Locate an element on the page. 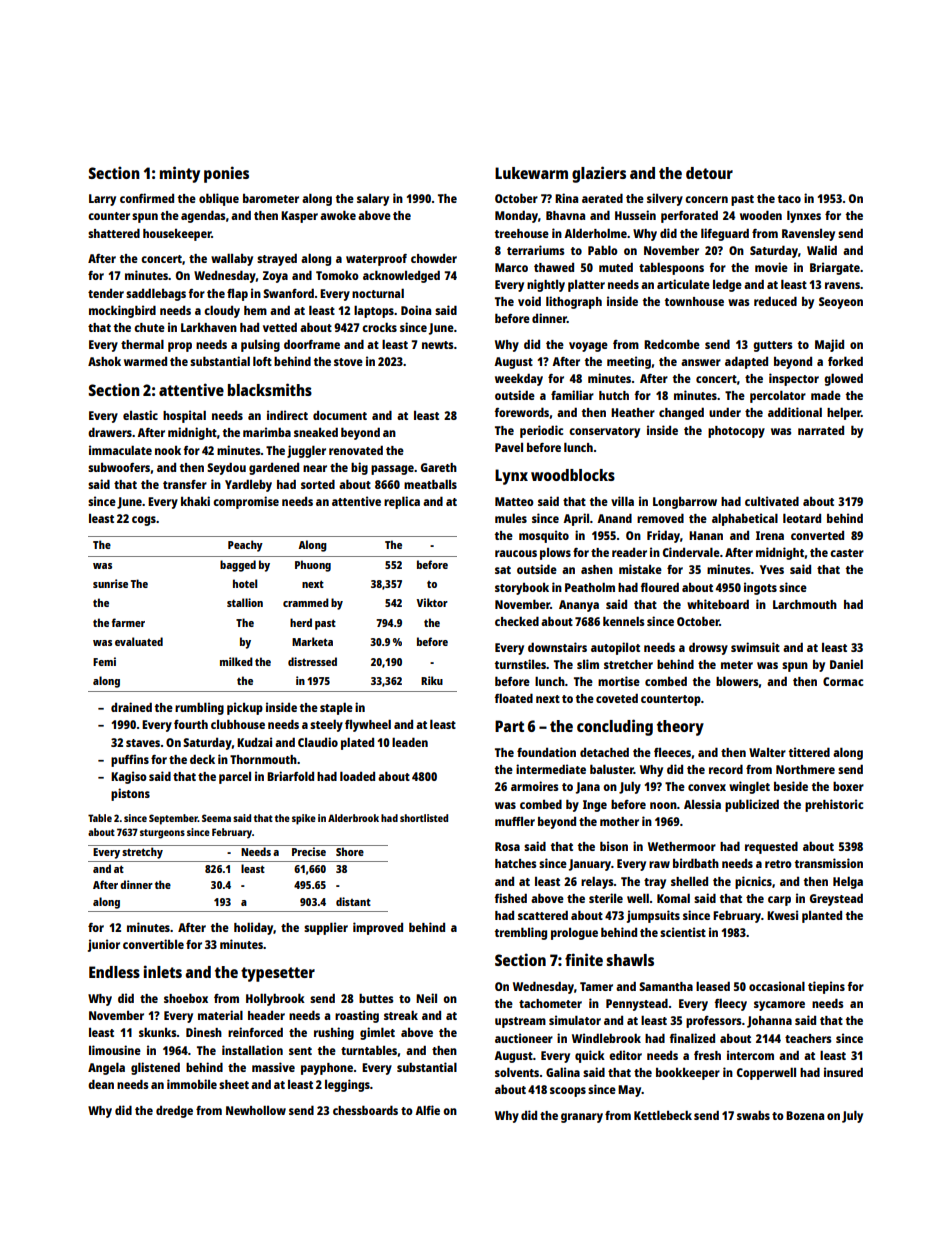 Image resolution: width=952 pixels, height=1233 pixels. Newhollow is located at coordinates (256, 1110).
